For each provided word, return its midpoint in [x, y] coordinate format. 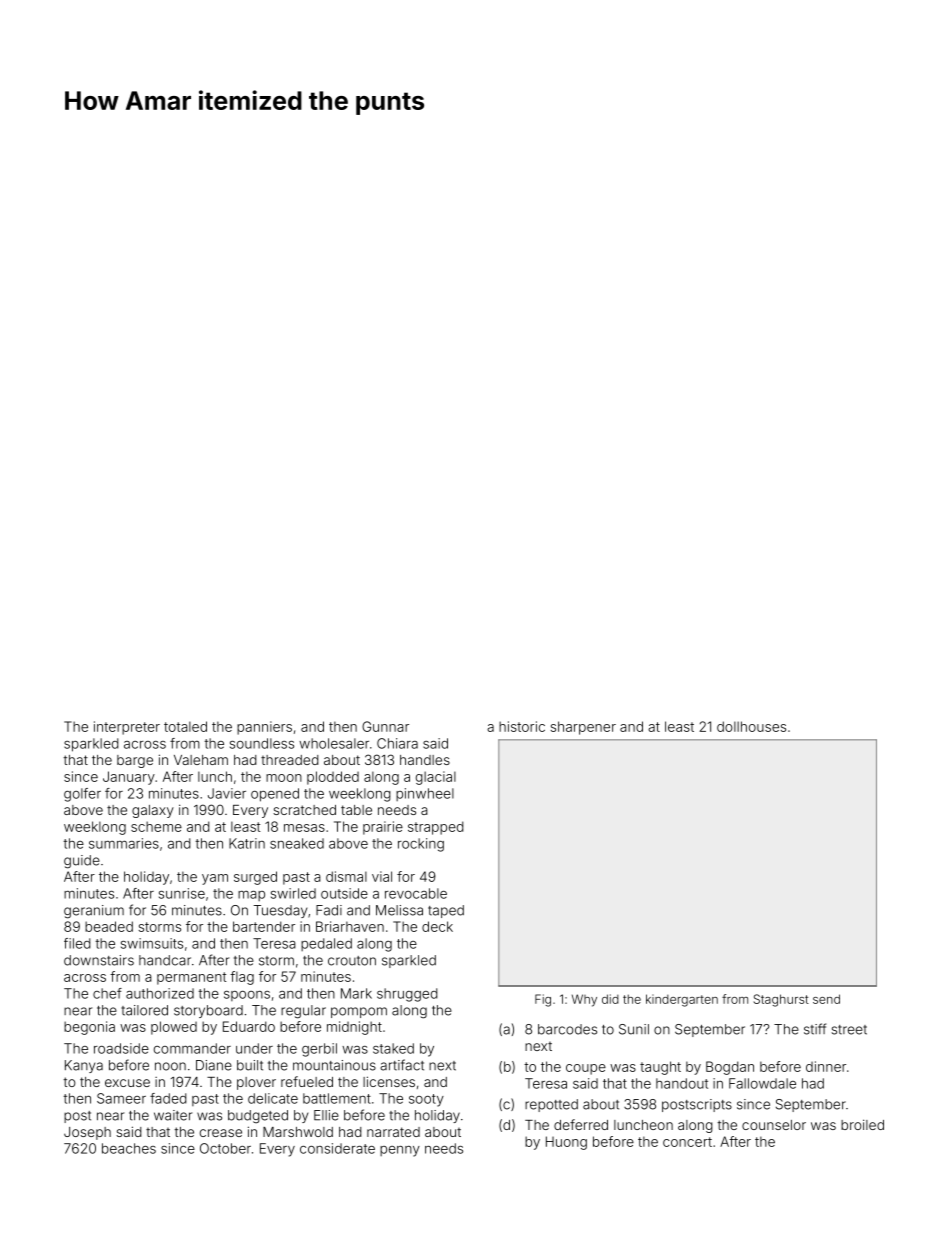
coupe [586, 1069]
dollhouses [751, 726]
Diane [214, 1065]
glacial [436, 778]
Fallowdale [762, 1083]
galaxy [153, 811]
